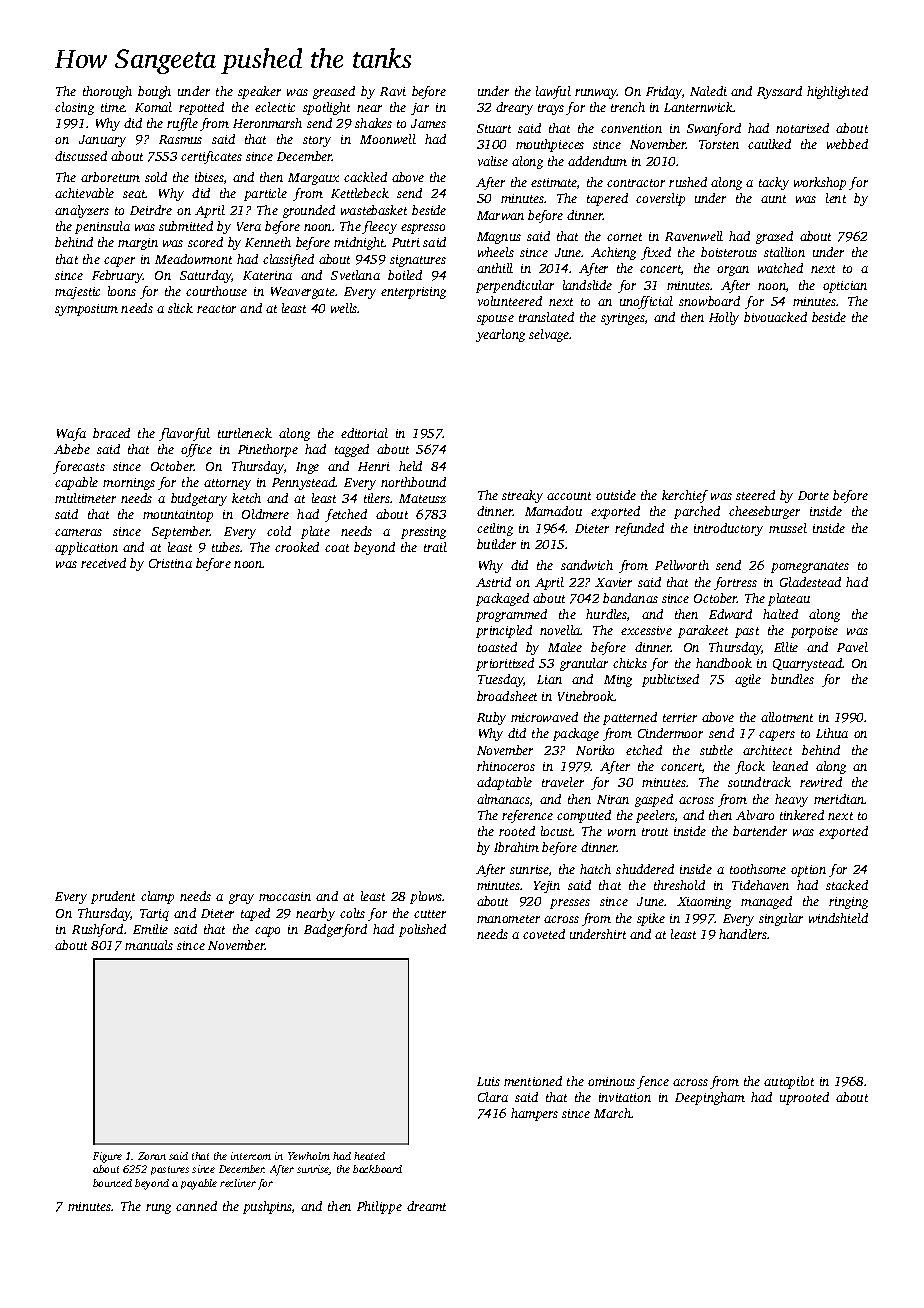 The image size is (924, 1308). What do you see at coordinates (426, 1206) in the screenshot?
I see `dreamt` at bounding box center [426, 1206].
